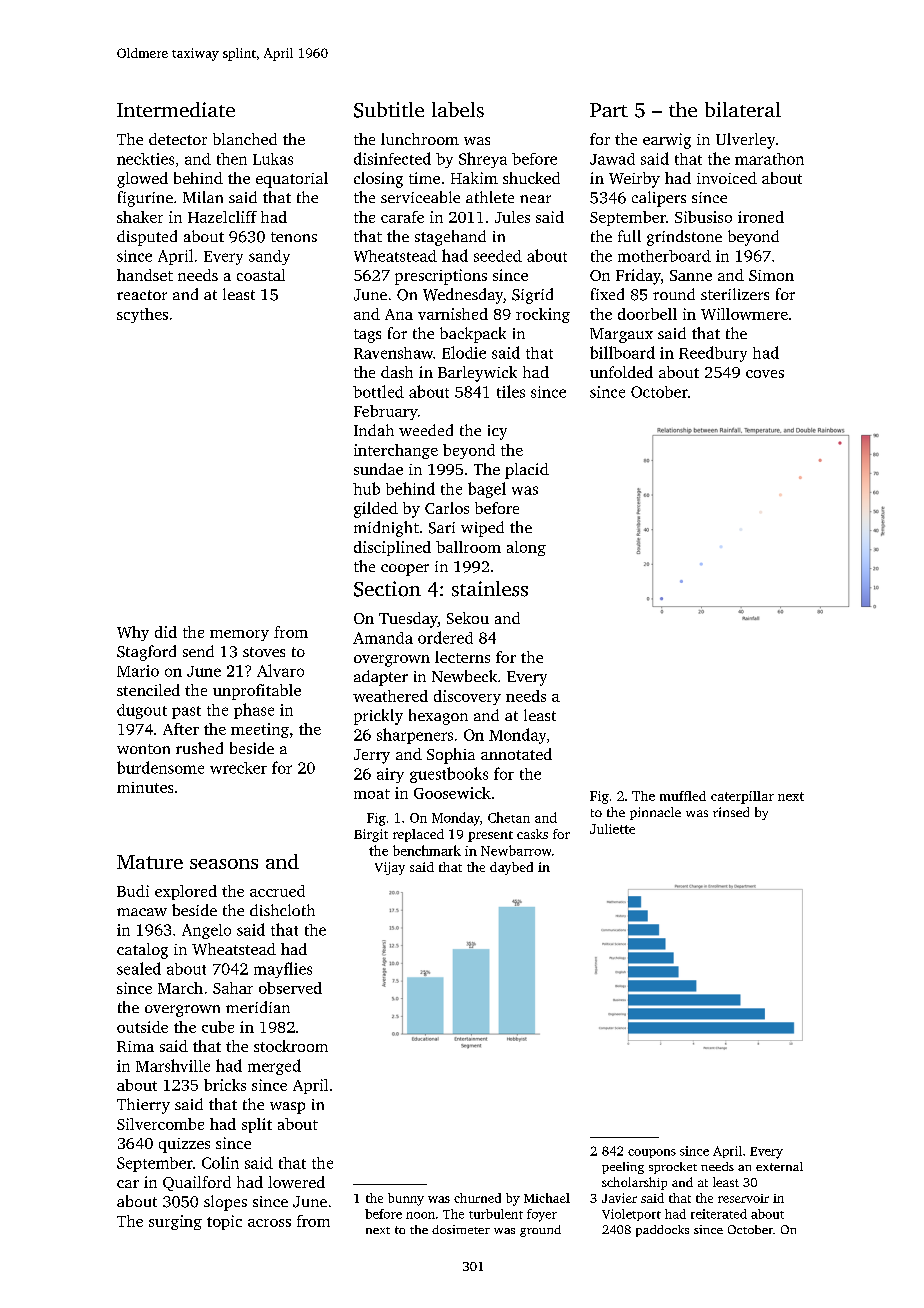 Image resolution: width=924 pixels, height=1308 pixels. I want to click on caterpillar, so click(742, 797).
